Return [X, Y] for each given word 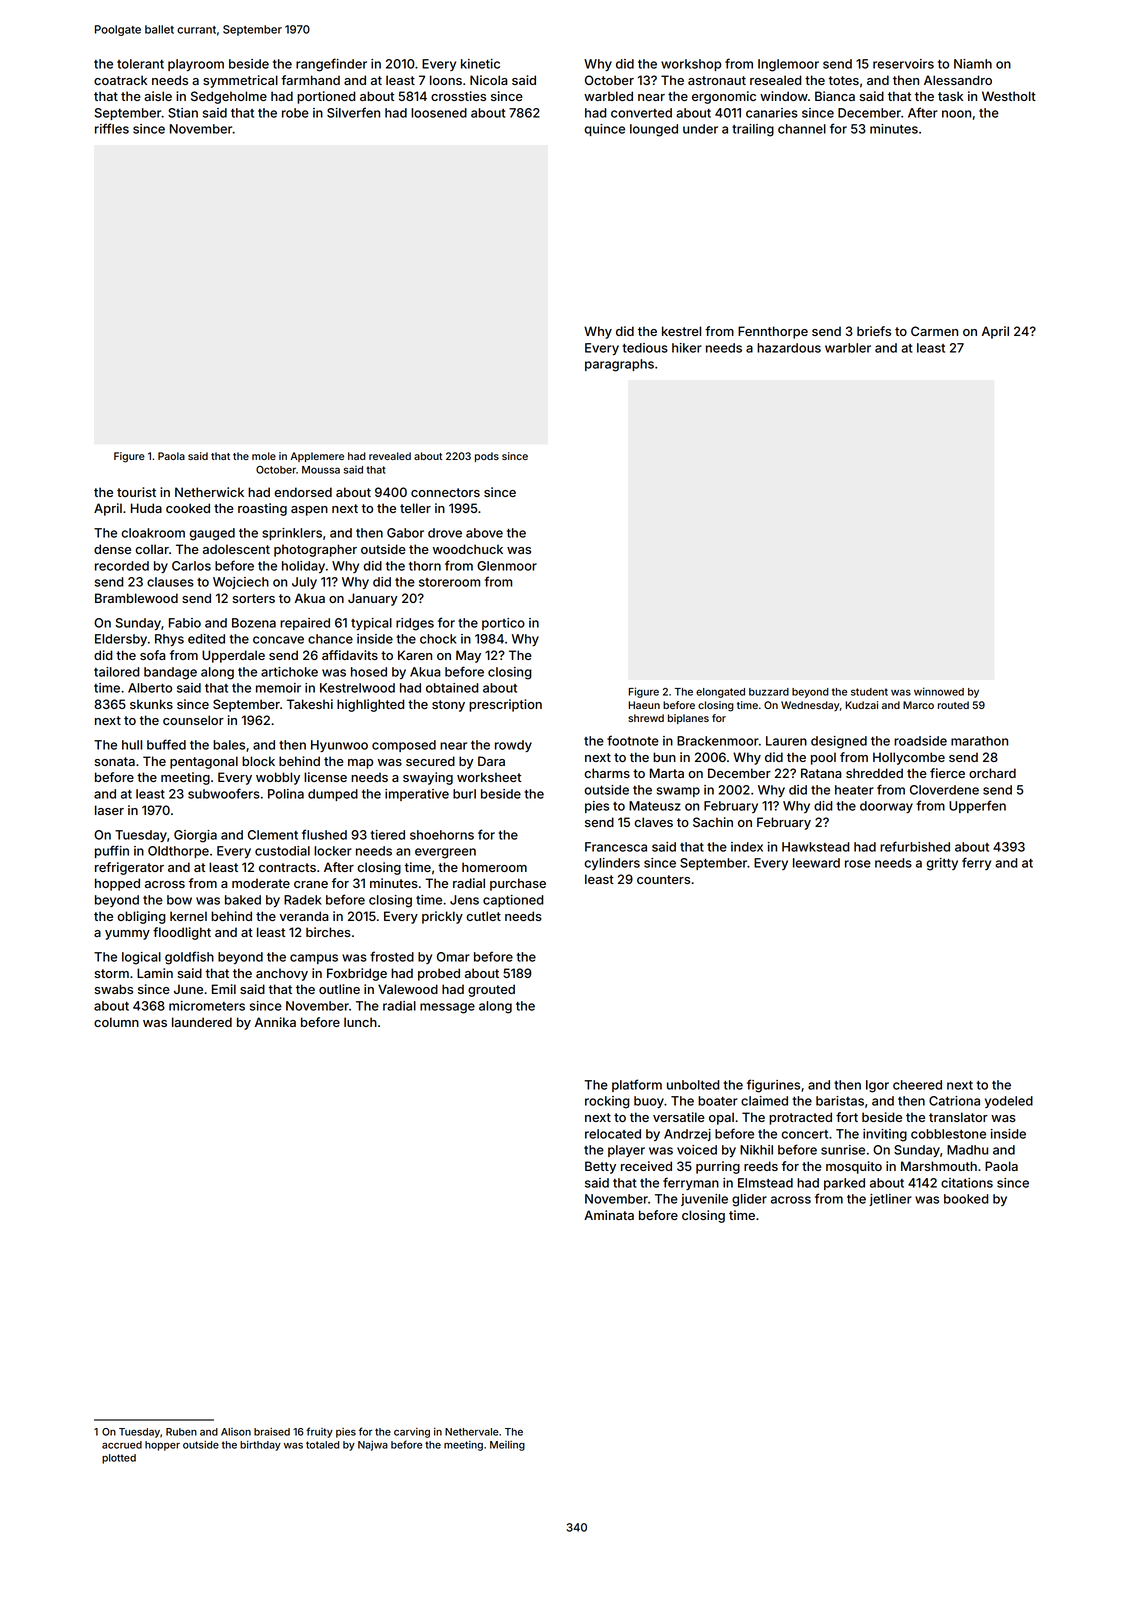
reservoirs [903, 64]
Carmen [934, 331]
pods [487, 457]
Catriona [954, 1101]
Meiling [507, 1446]
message [447, 1008]
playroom [196, 65]
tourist [136, 492]
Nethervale [472, 1432]
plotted [119, 1459]
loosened [439, 113]
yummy [127, 935]
